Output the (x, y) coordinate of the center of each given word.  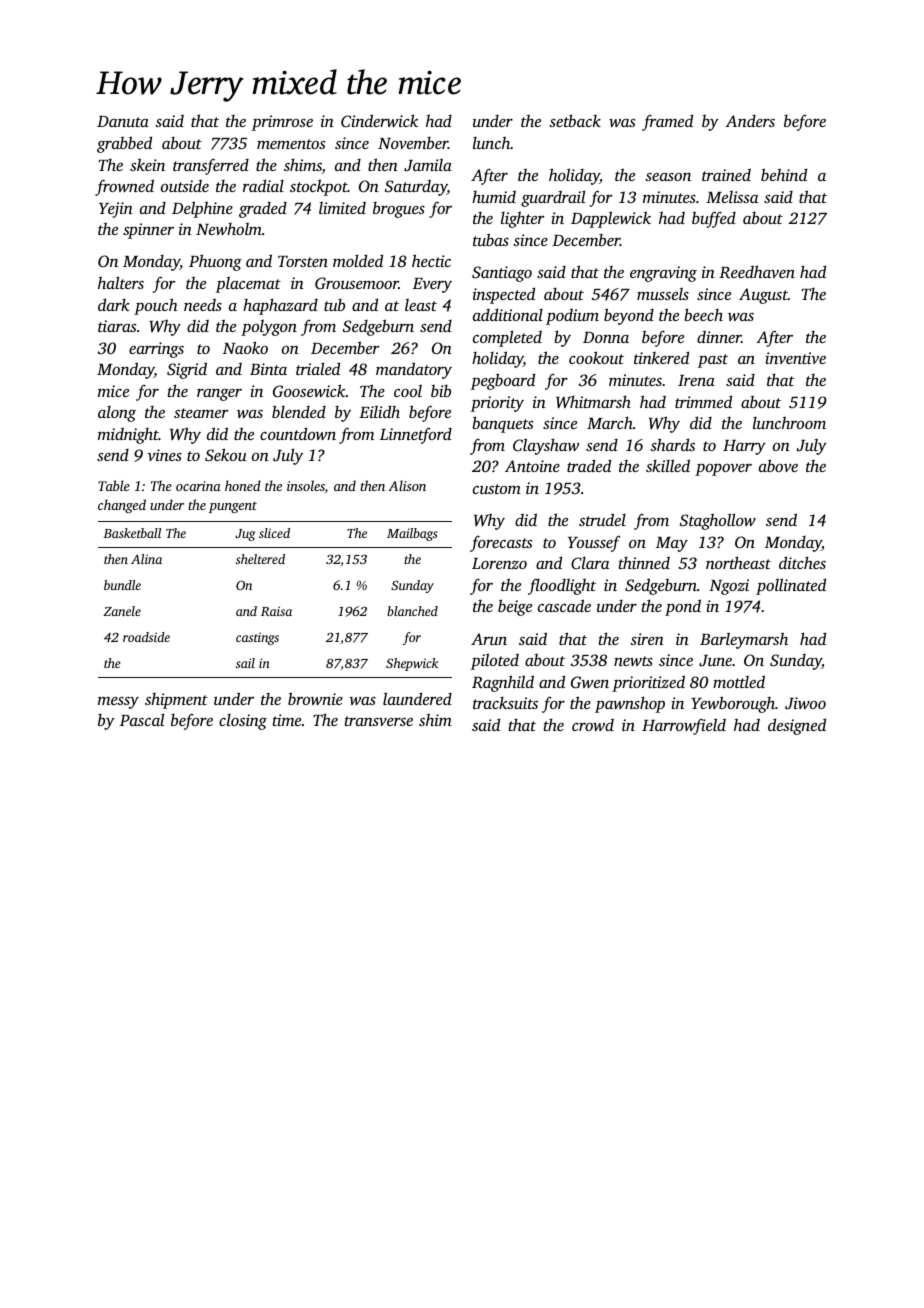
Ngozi (729, 587)
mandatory (414, 370)
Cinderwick (379, 120)
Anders (750, 121)
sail (245, 663)
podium (572, 317)
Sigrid (187, 370)
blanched (412, 611)
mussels (663, 294)
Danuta (123, 121)
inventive (795, 358)
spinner (148, 231)
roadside (146, 637)
